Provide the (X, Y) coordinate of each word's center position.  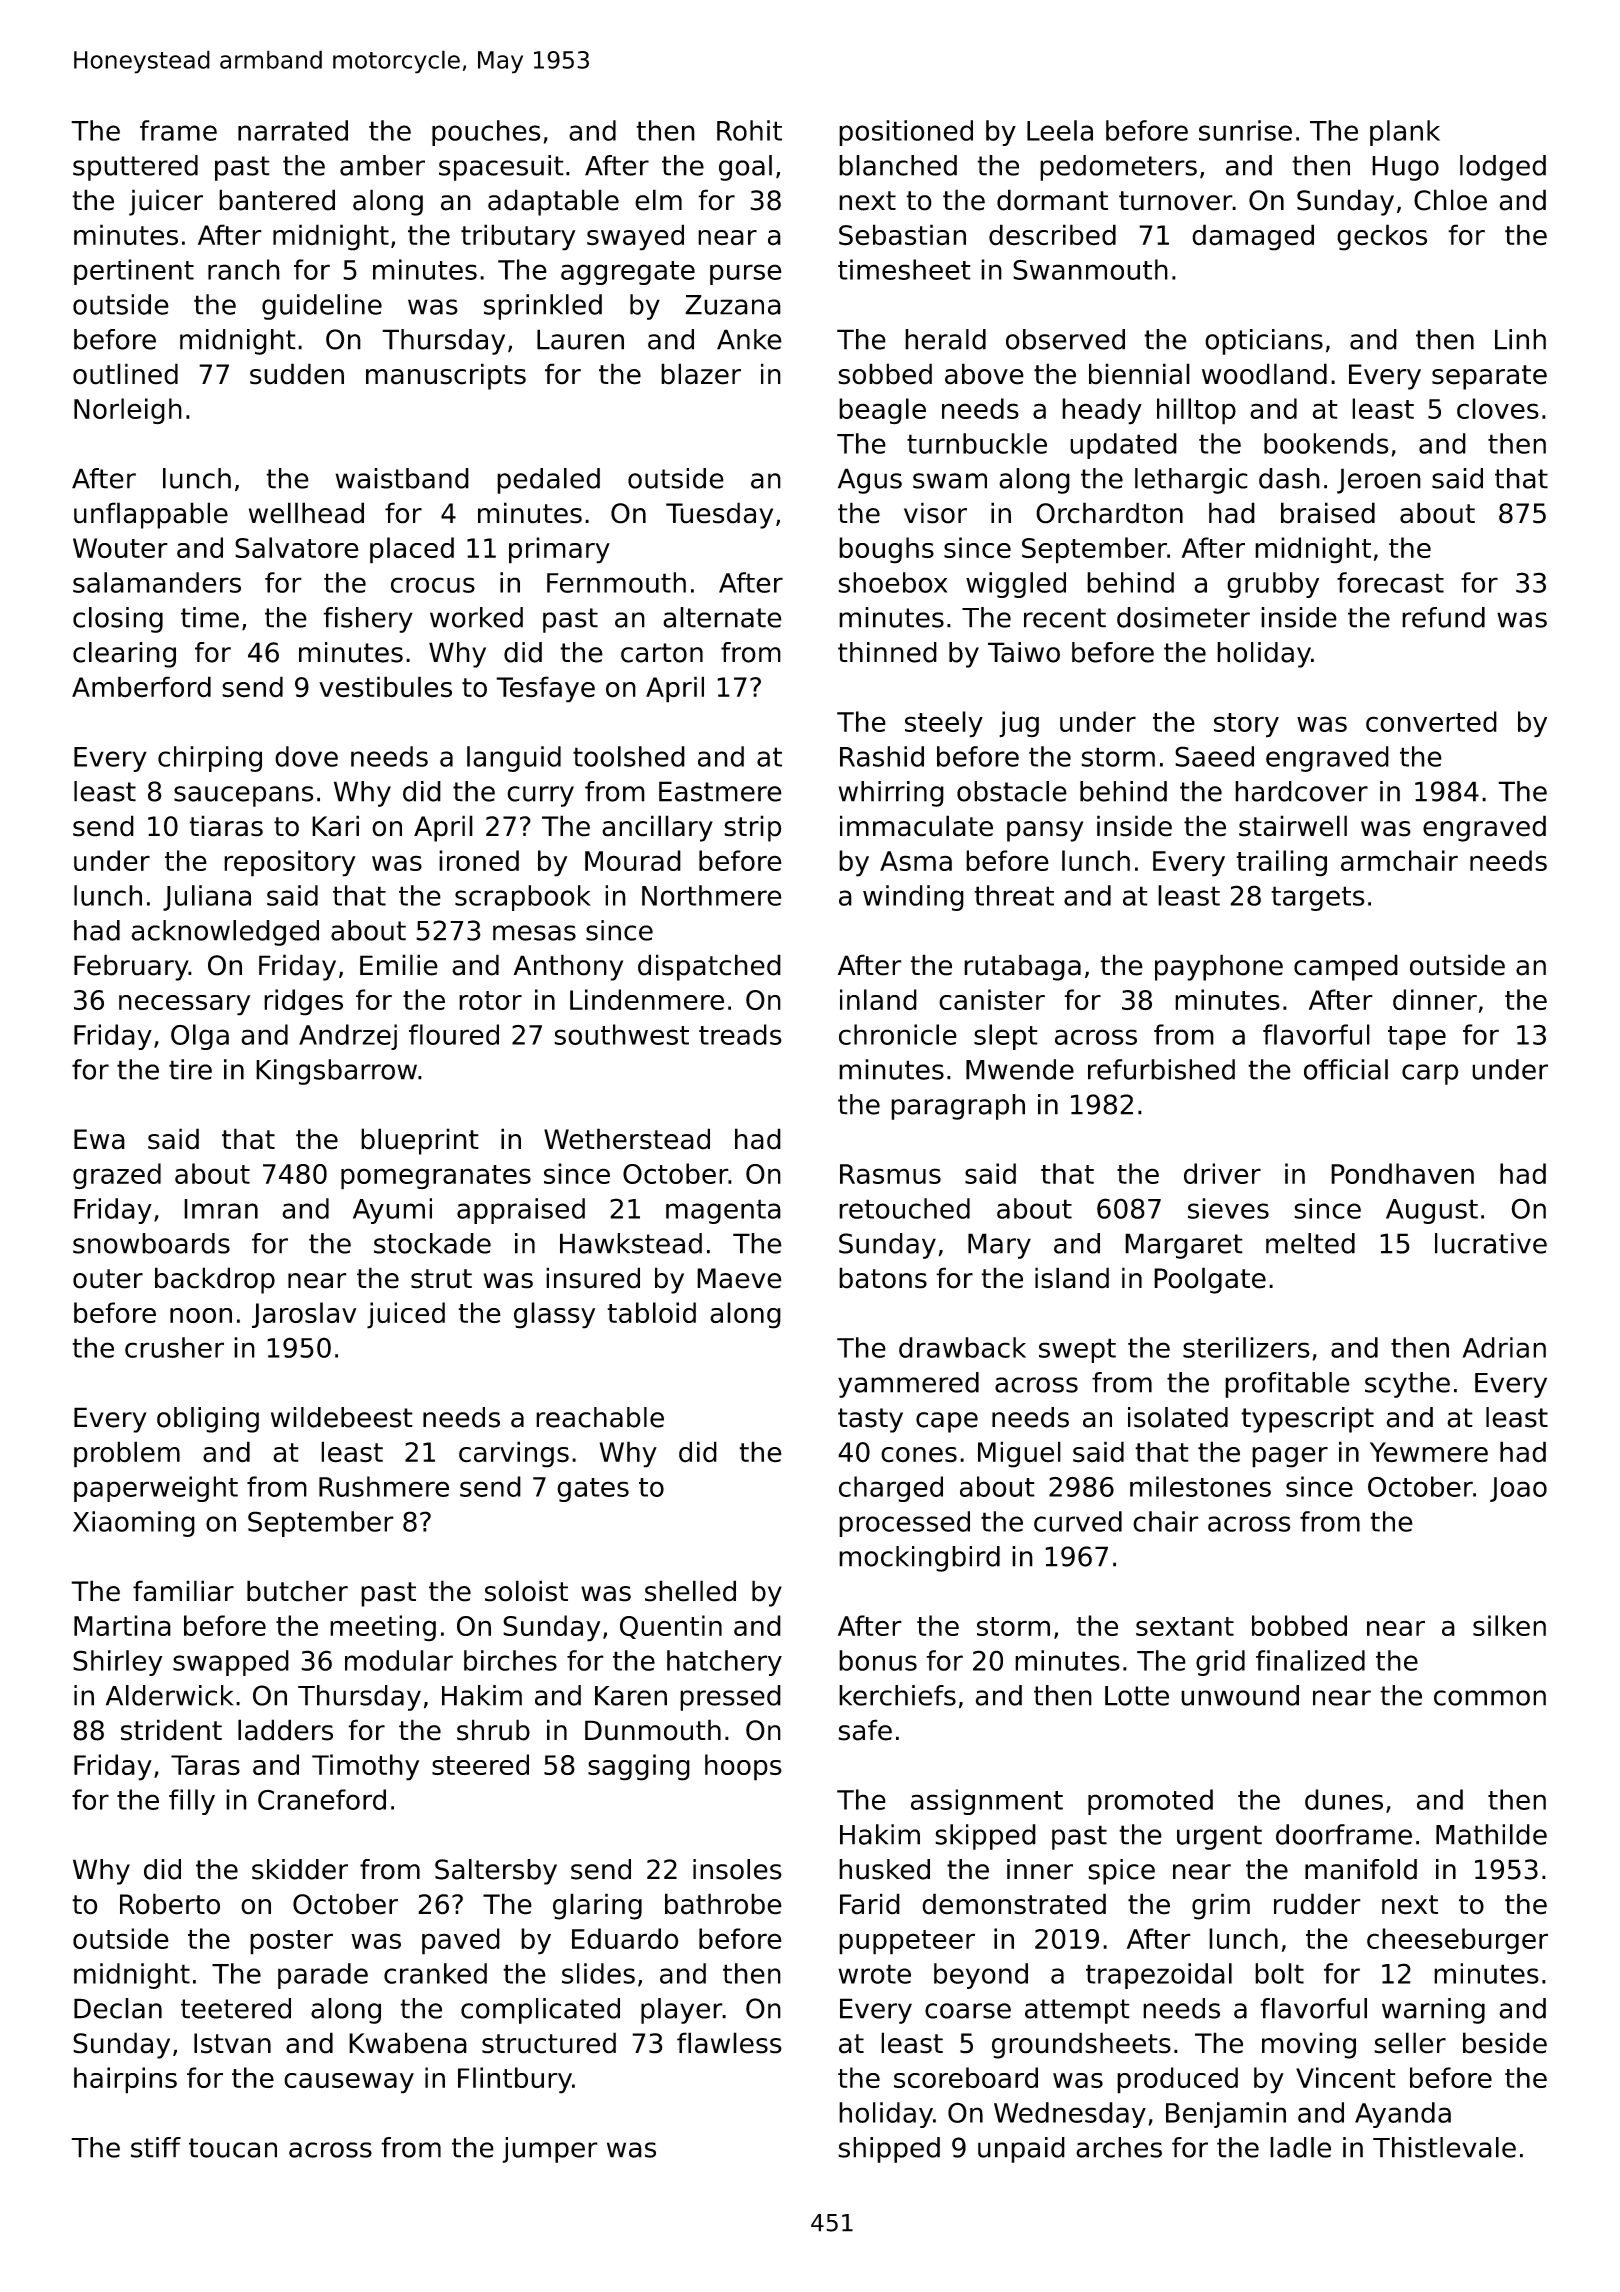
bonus (878, 1660)
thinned (887, 652)
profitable (1287, 1385)
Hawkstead (631, 1243)
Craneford (322, 1799)
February (131, 967)
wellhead (306, 513)
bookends (1326, 443)
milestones (1200, 1486)
